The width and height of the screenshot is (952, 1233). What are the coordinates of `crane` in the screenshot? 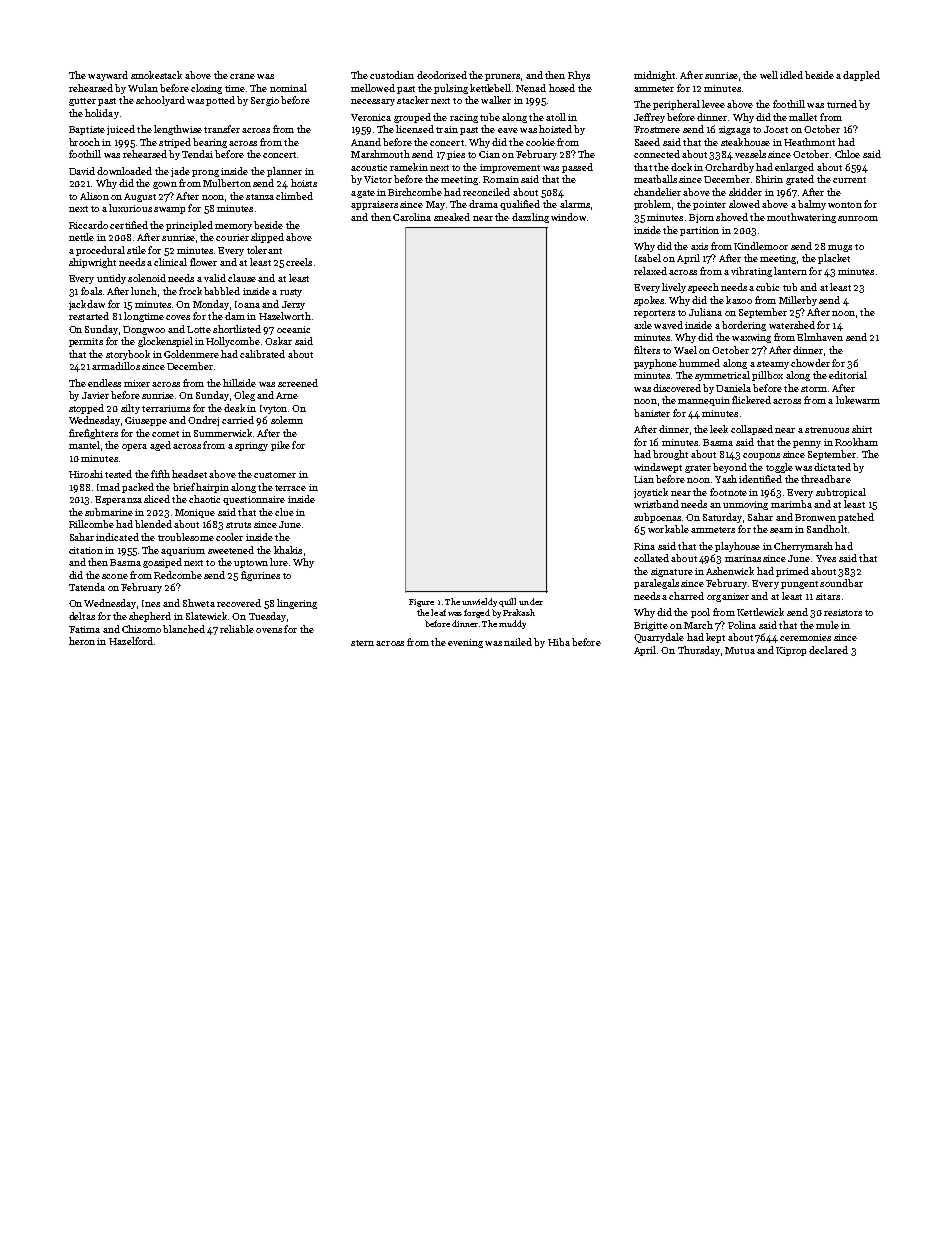 It's located at (242, 76).
